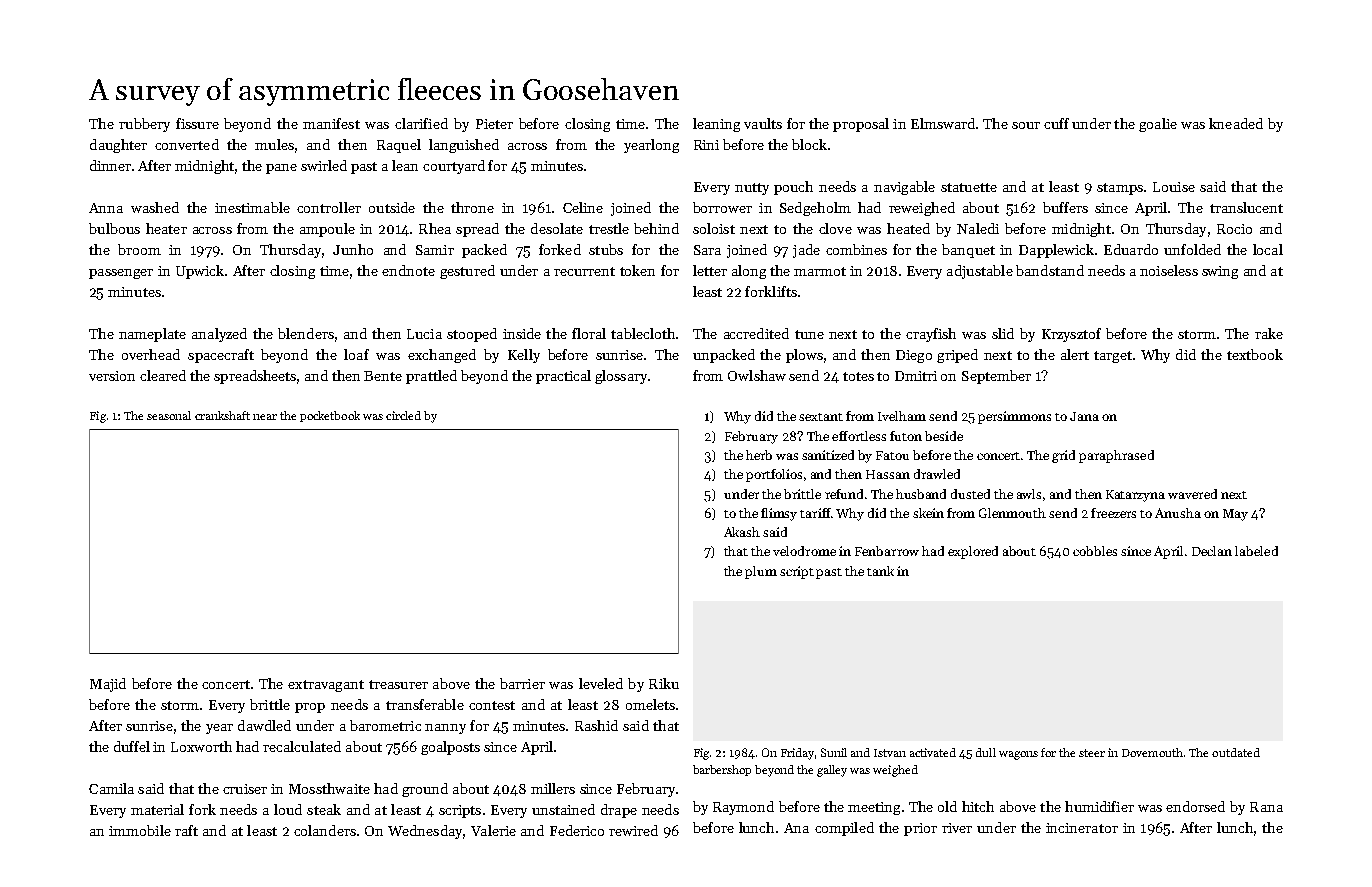  I want to click on Declan, so click(1212, 551).
